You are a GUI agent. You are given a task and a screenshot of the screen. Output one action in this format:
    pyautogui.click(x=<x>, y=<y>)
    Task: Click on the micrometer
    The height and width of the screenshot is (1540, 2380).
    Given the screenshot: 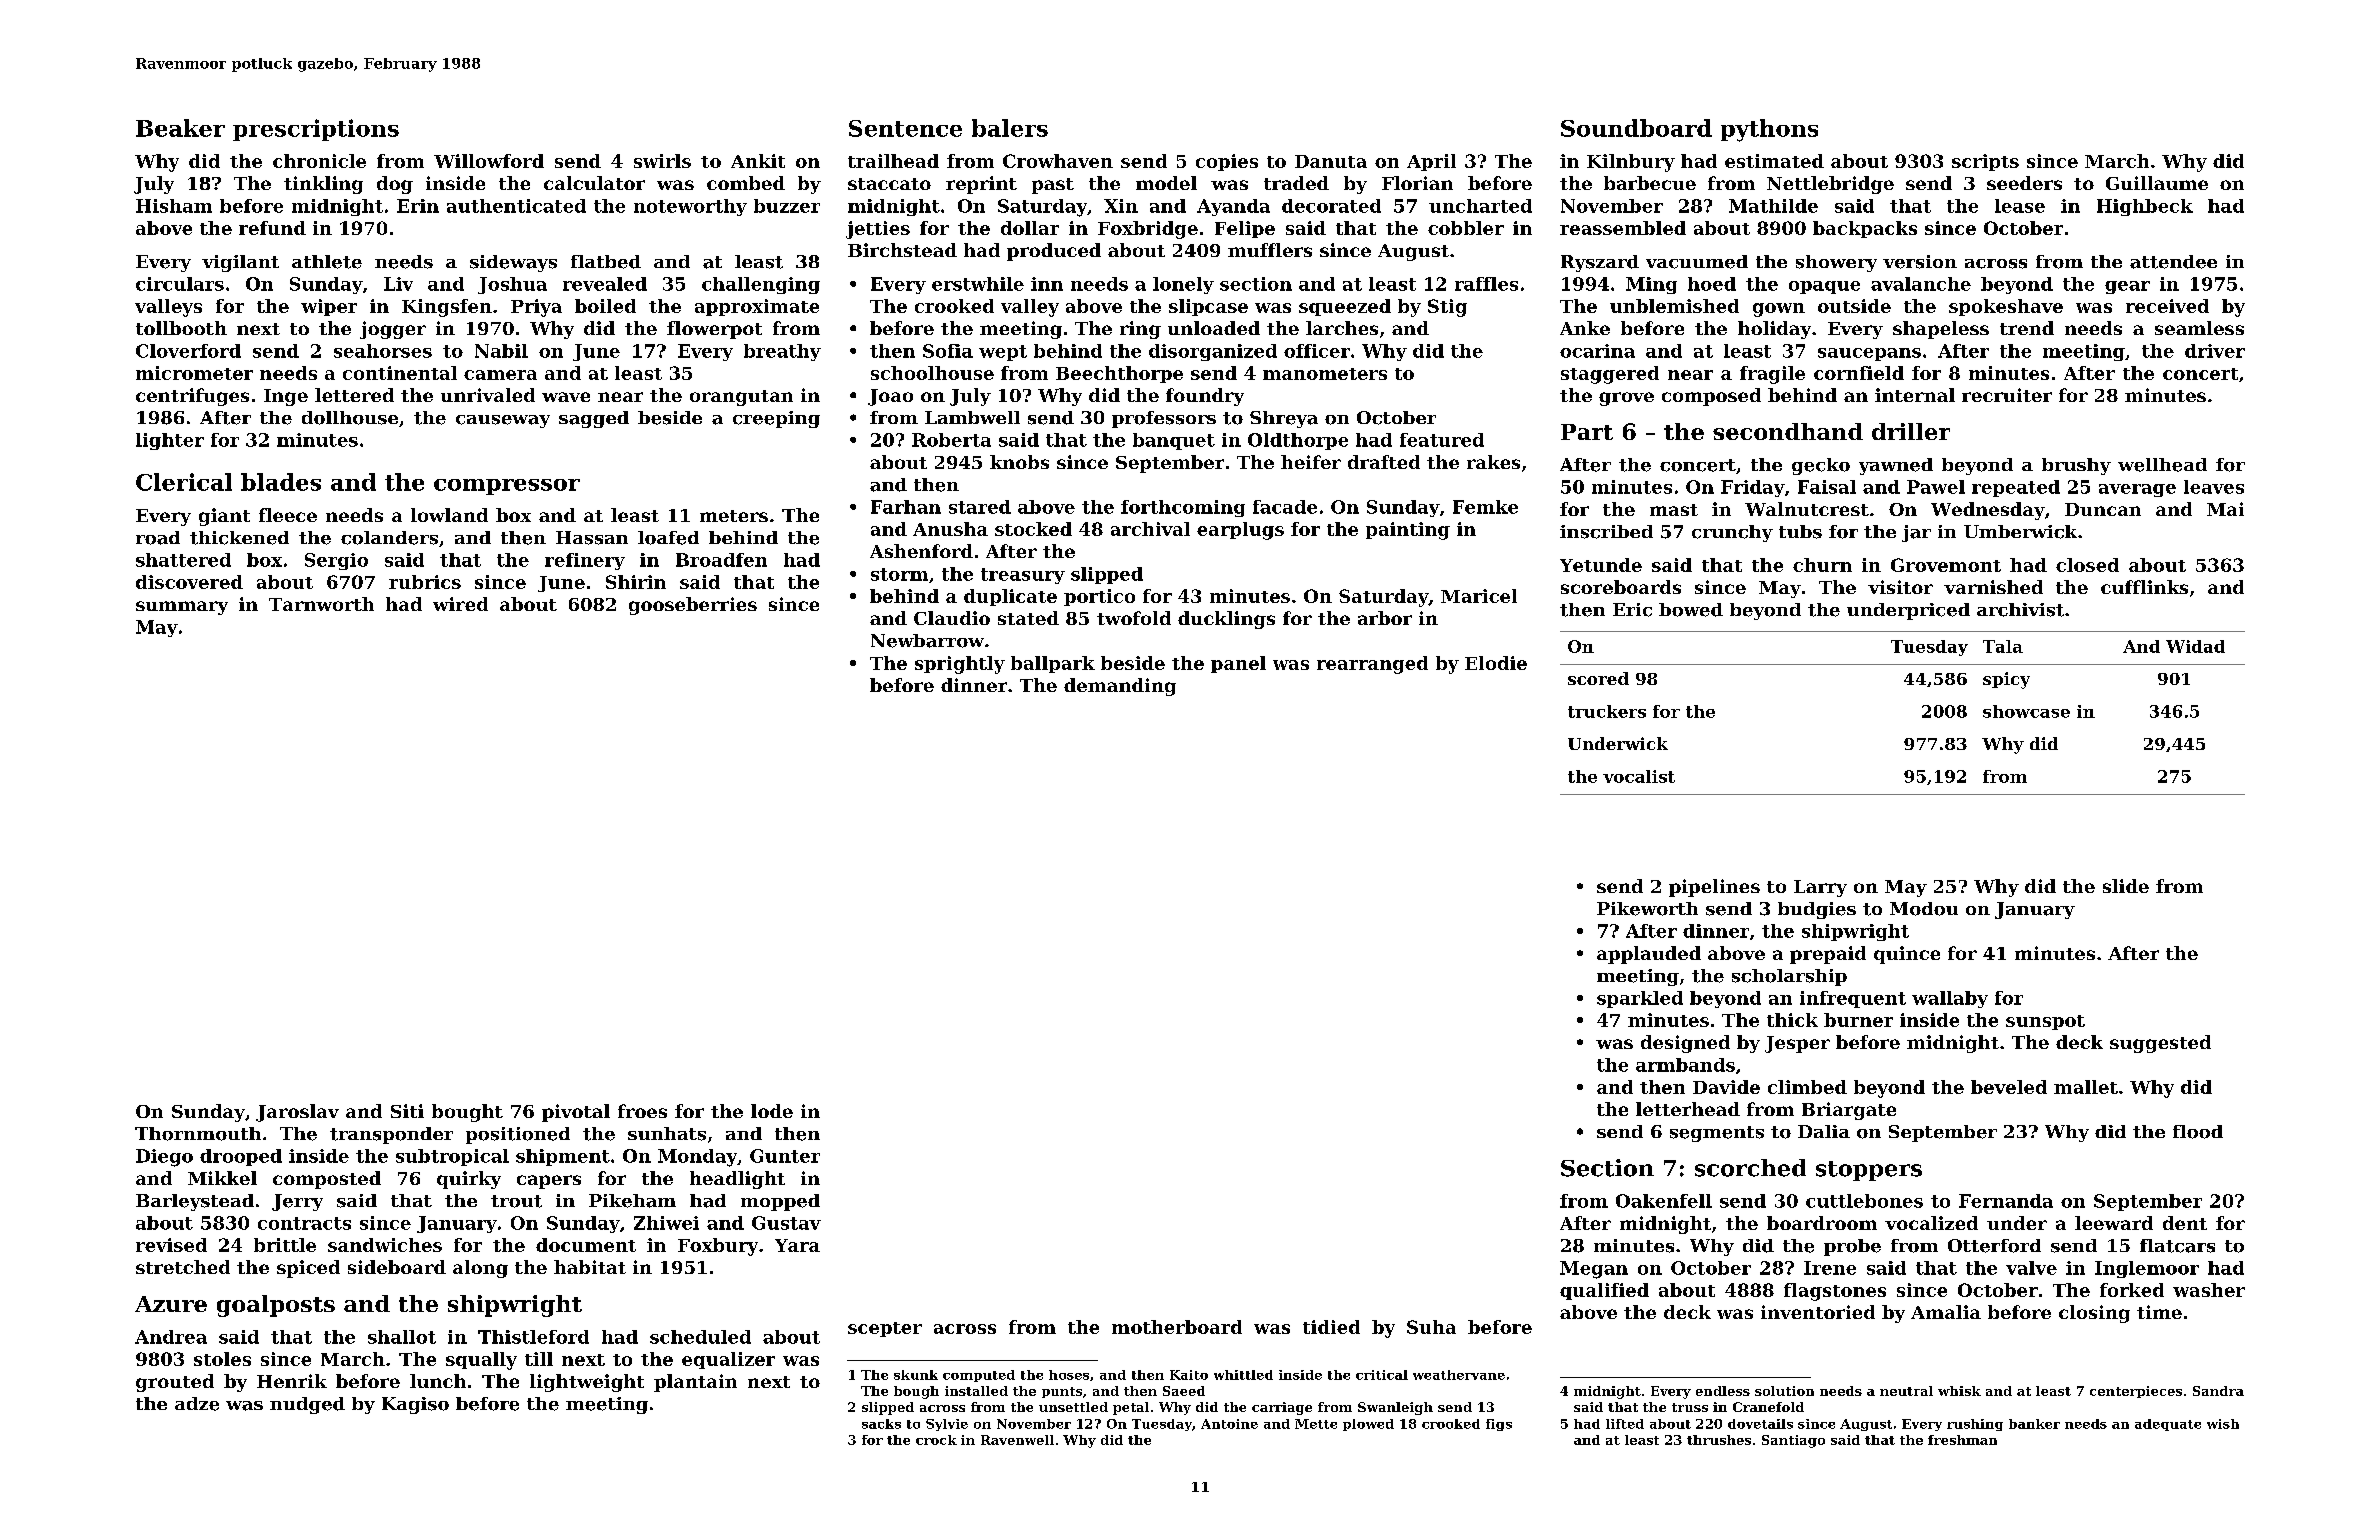 What is the action you would take?
    pyautogui.click(x=194, y=373)
